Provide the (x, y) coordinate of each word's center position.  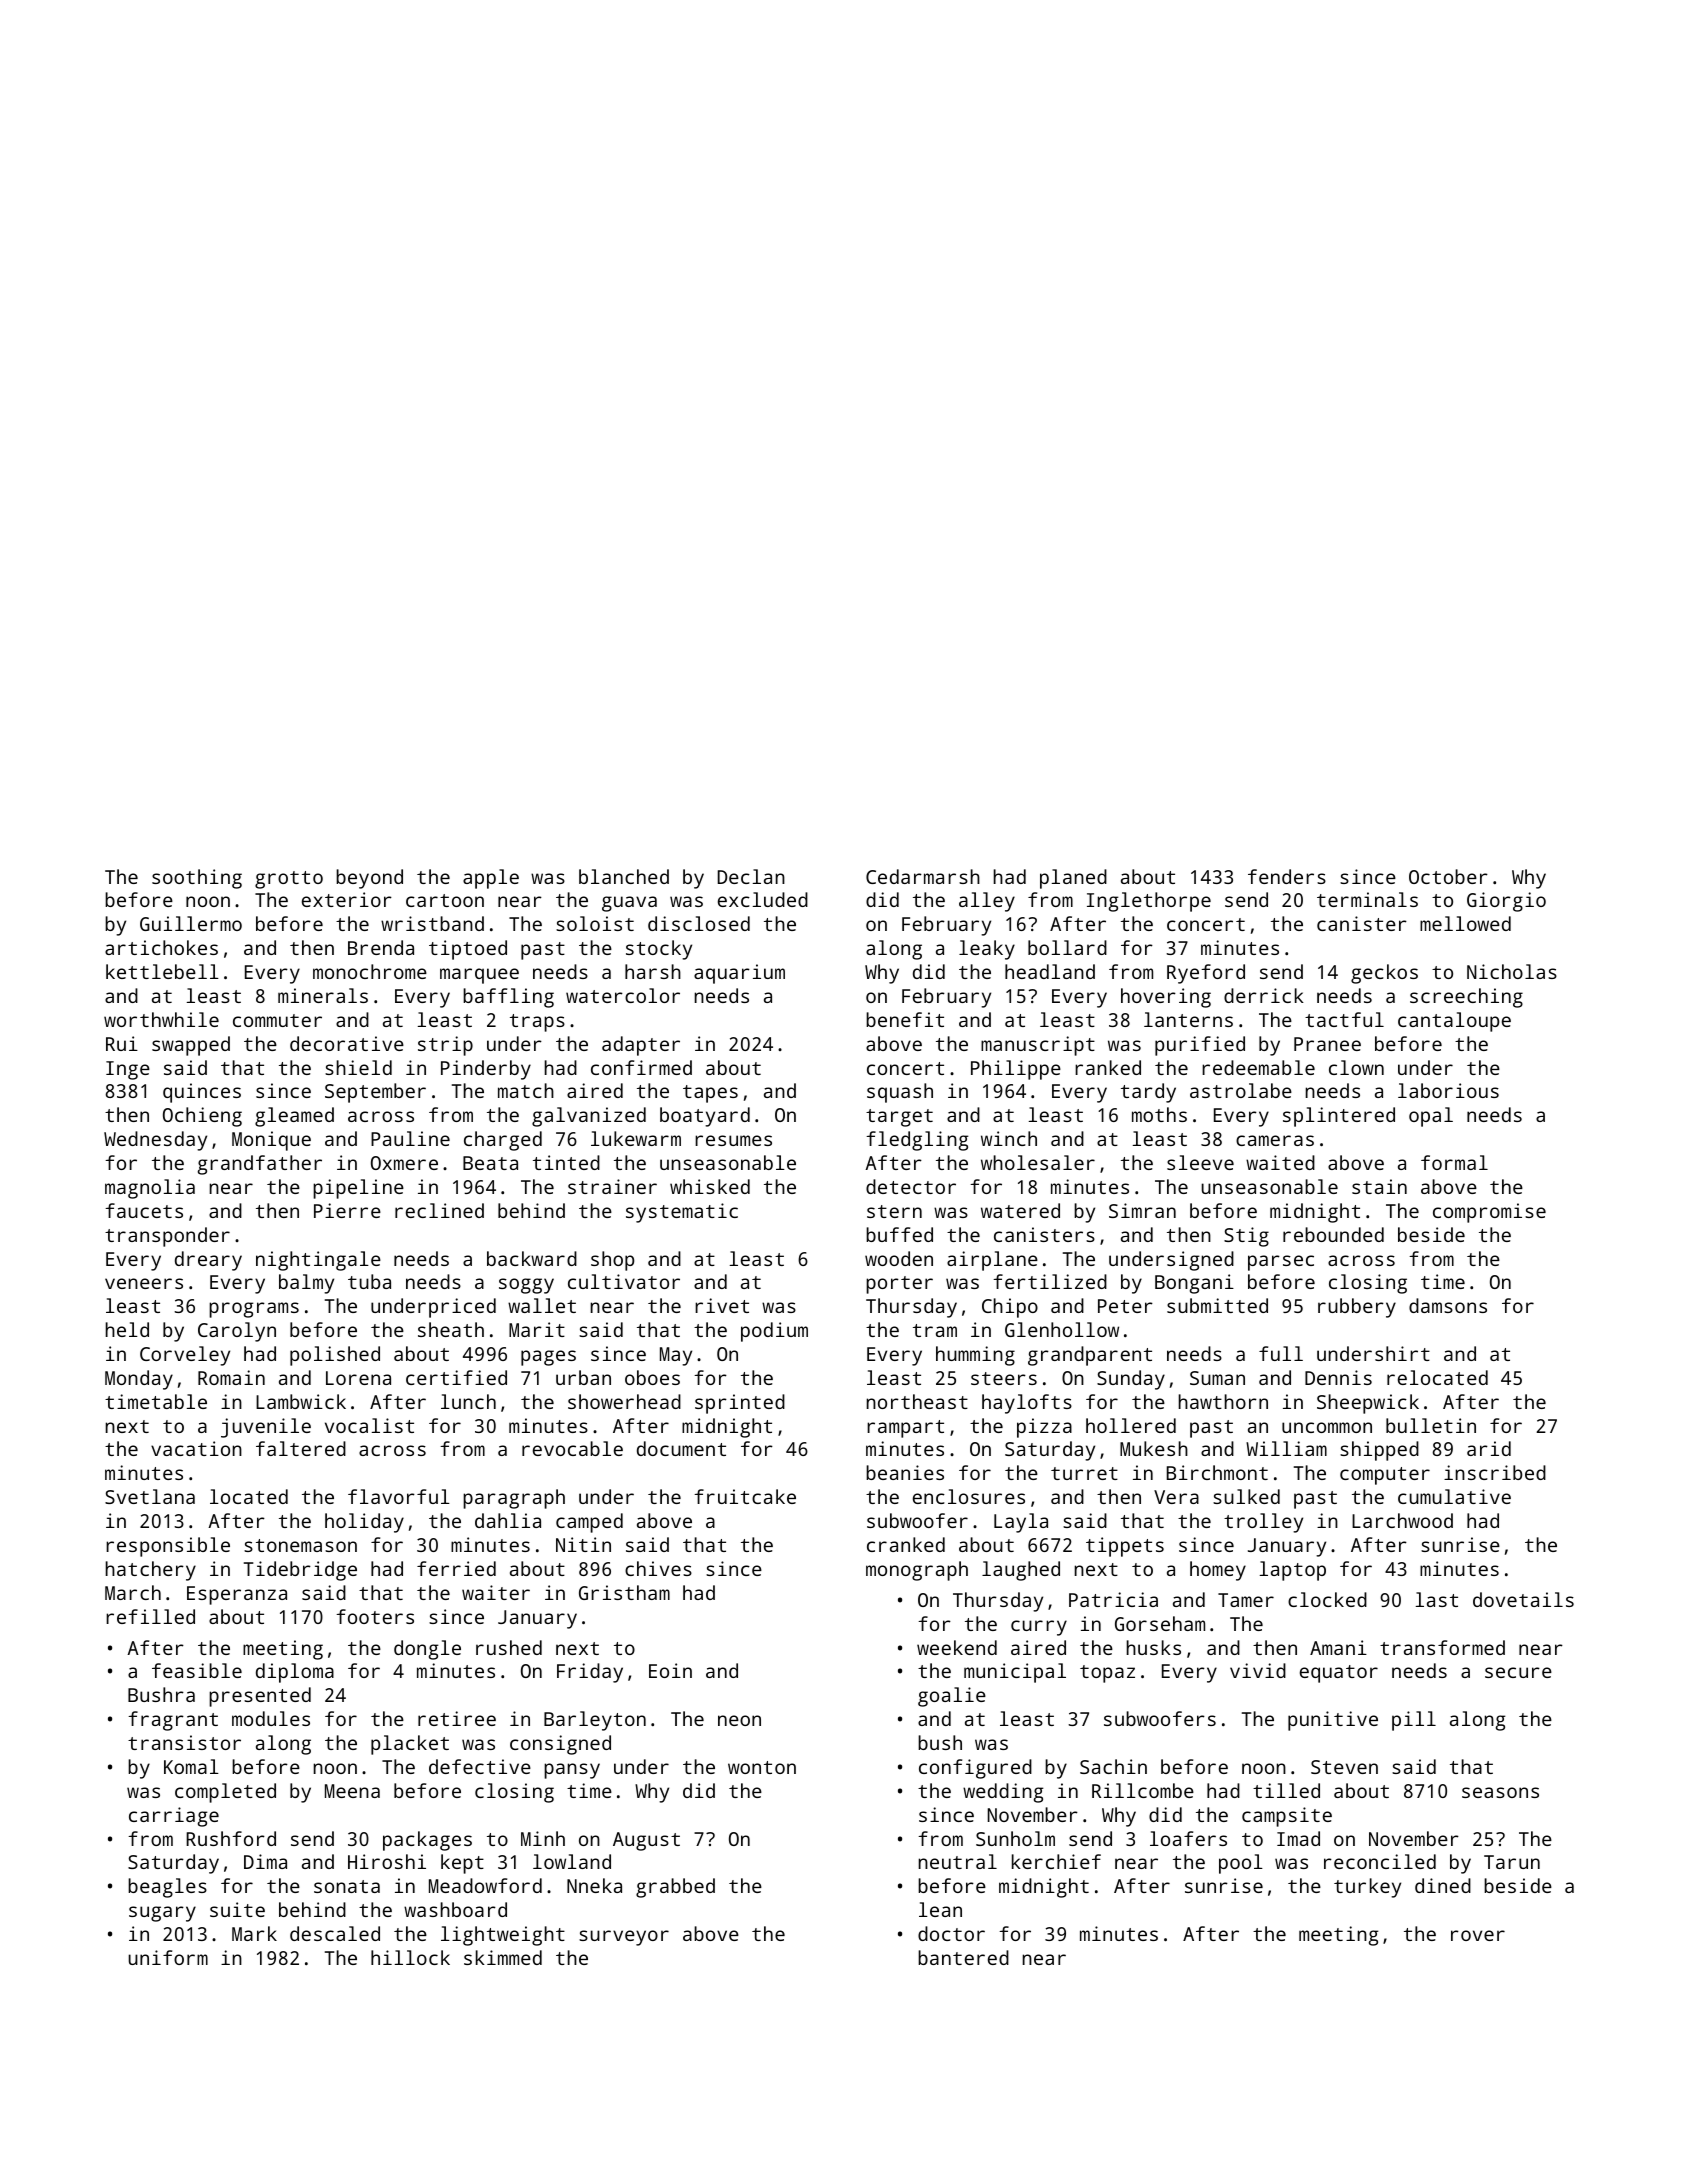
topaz (1107, 1674)
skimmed (503, 1957)
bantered (963, 1957)
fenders (1287, 876)
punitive (1333, 1721)
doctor (951, 1933)
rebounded (1333, 1234)
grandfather (260, 1165)
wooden (899, 1258)
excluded (763, 899)
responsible (168, 1547)
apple (491, 879)
